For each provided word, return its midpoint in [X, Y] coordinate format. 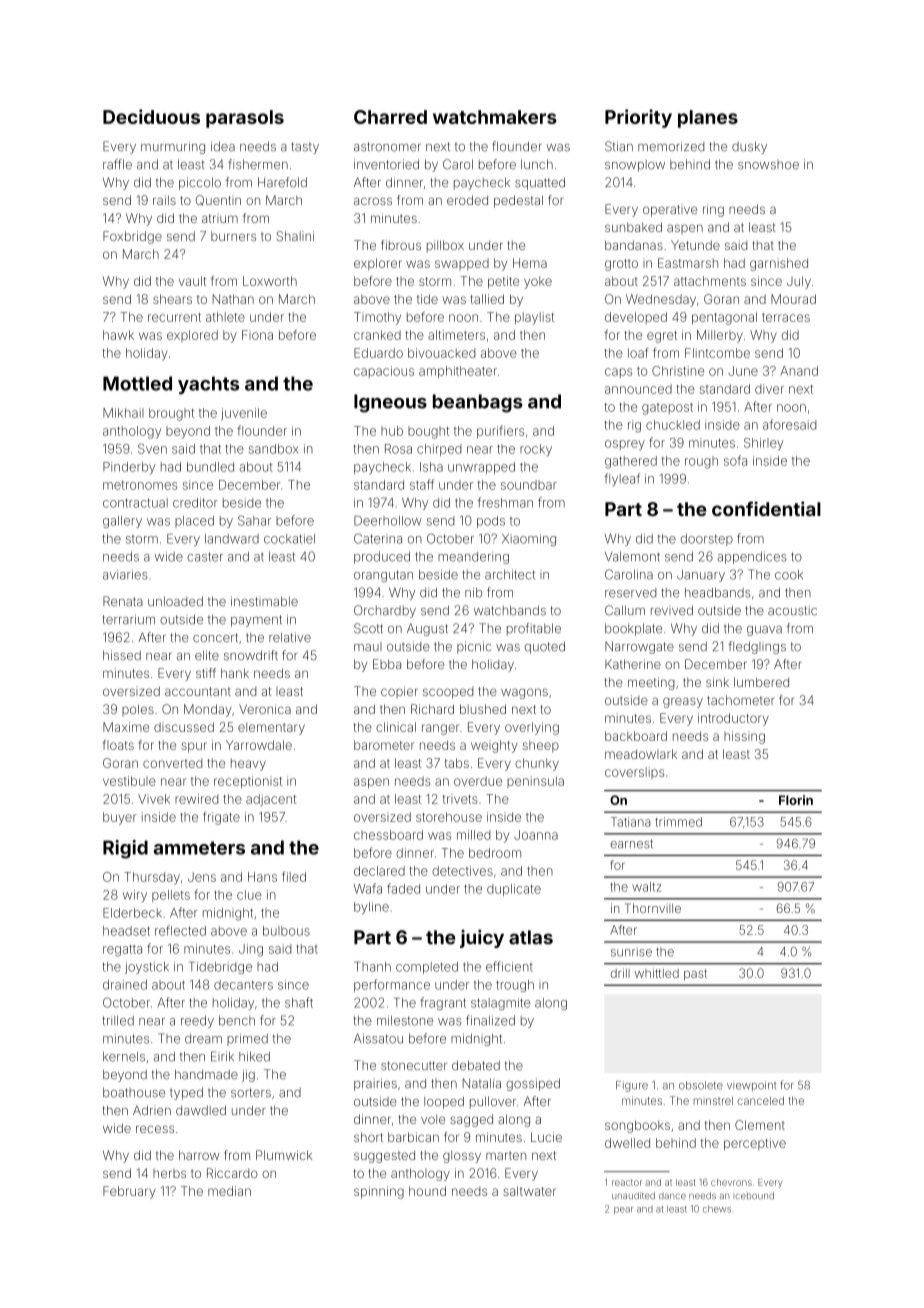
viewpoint [751, 1086]
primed [247, 1040]
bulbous [286, 931]
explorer [378, 264]
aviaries [125, 575]
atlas [531, 937]
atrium [220, 218]
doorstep [707, 540]
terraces [786, 317]
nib [473, 593]
